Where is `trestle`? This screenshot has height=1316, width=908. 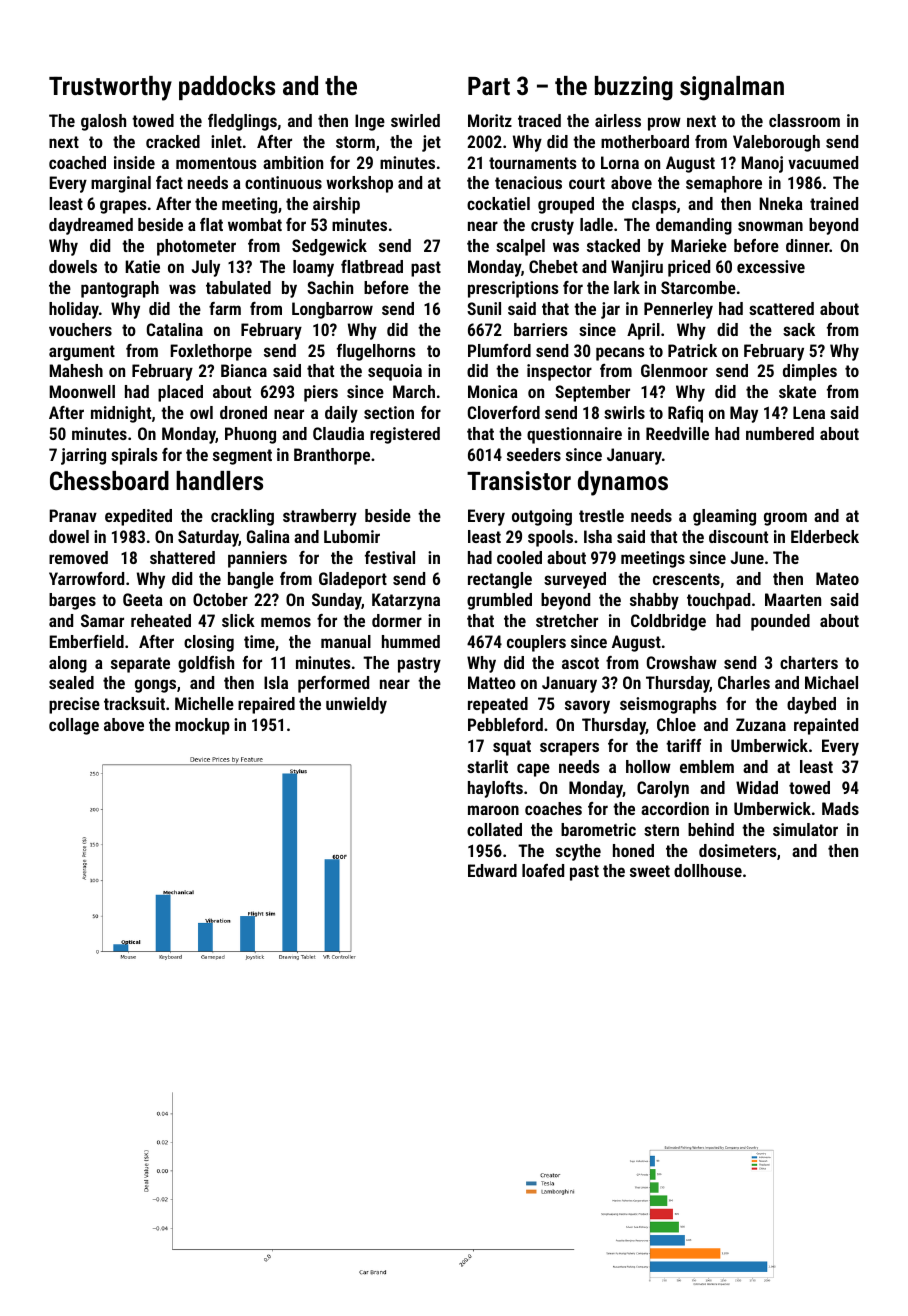
trestle is located at coordinates (601, 515).
